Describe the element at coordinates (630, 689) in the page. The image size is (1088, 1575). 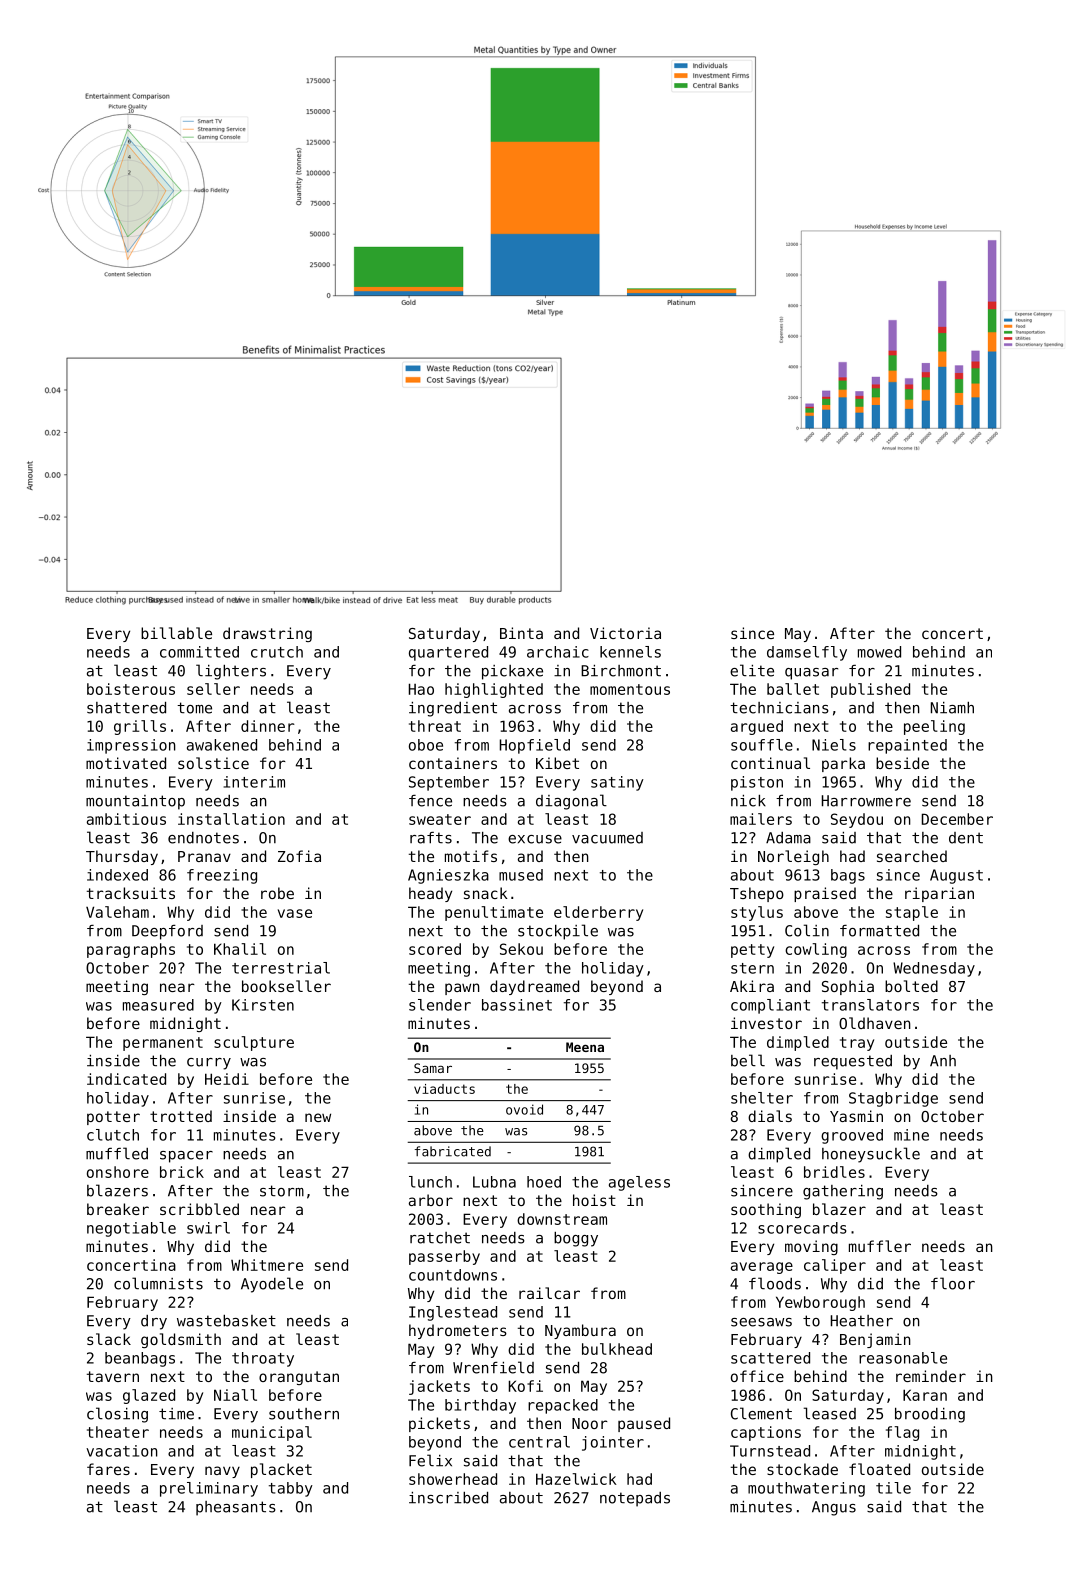
I see `momentous` at that location.
